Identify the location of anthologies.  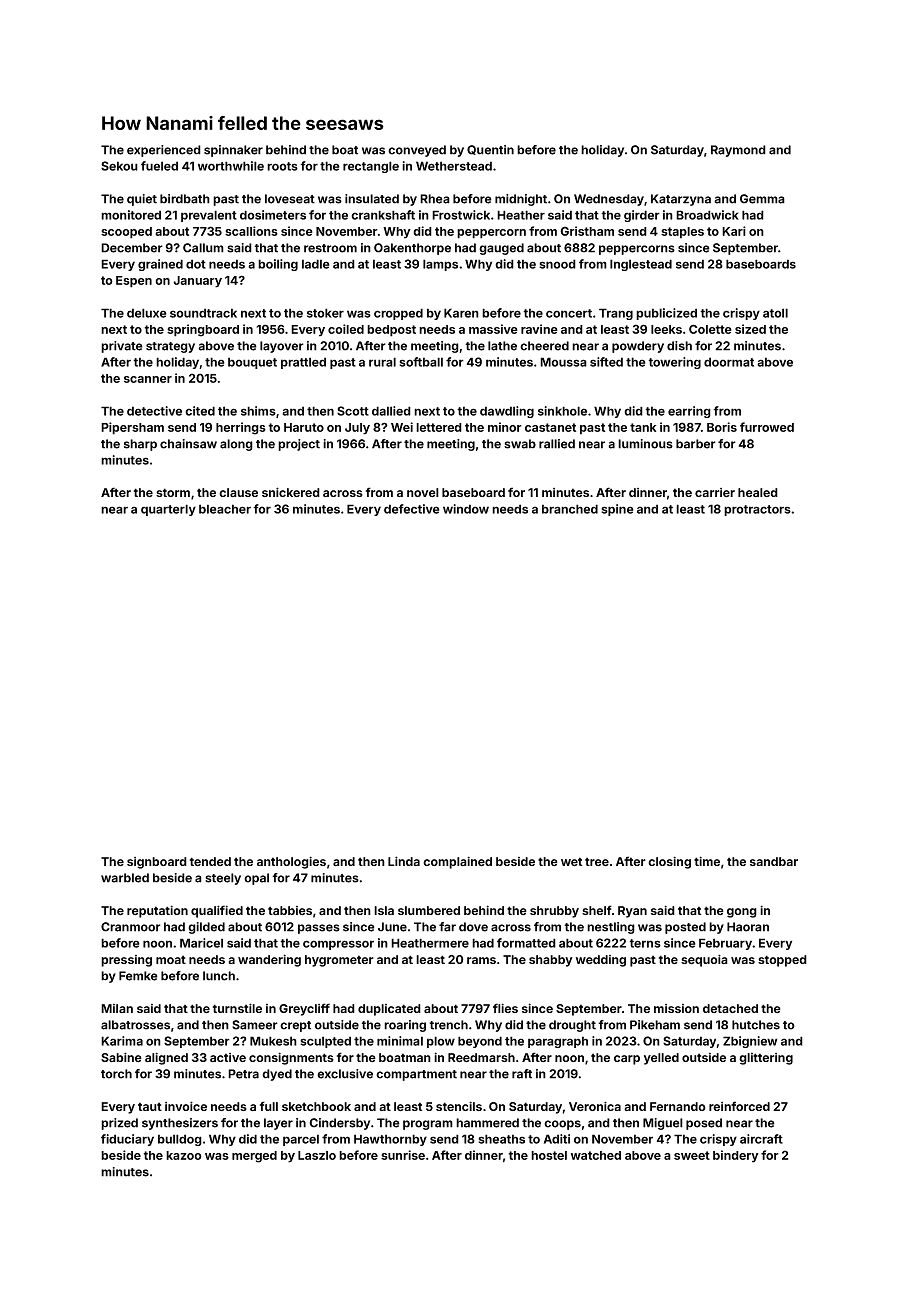
(291, 862).
